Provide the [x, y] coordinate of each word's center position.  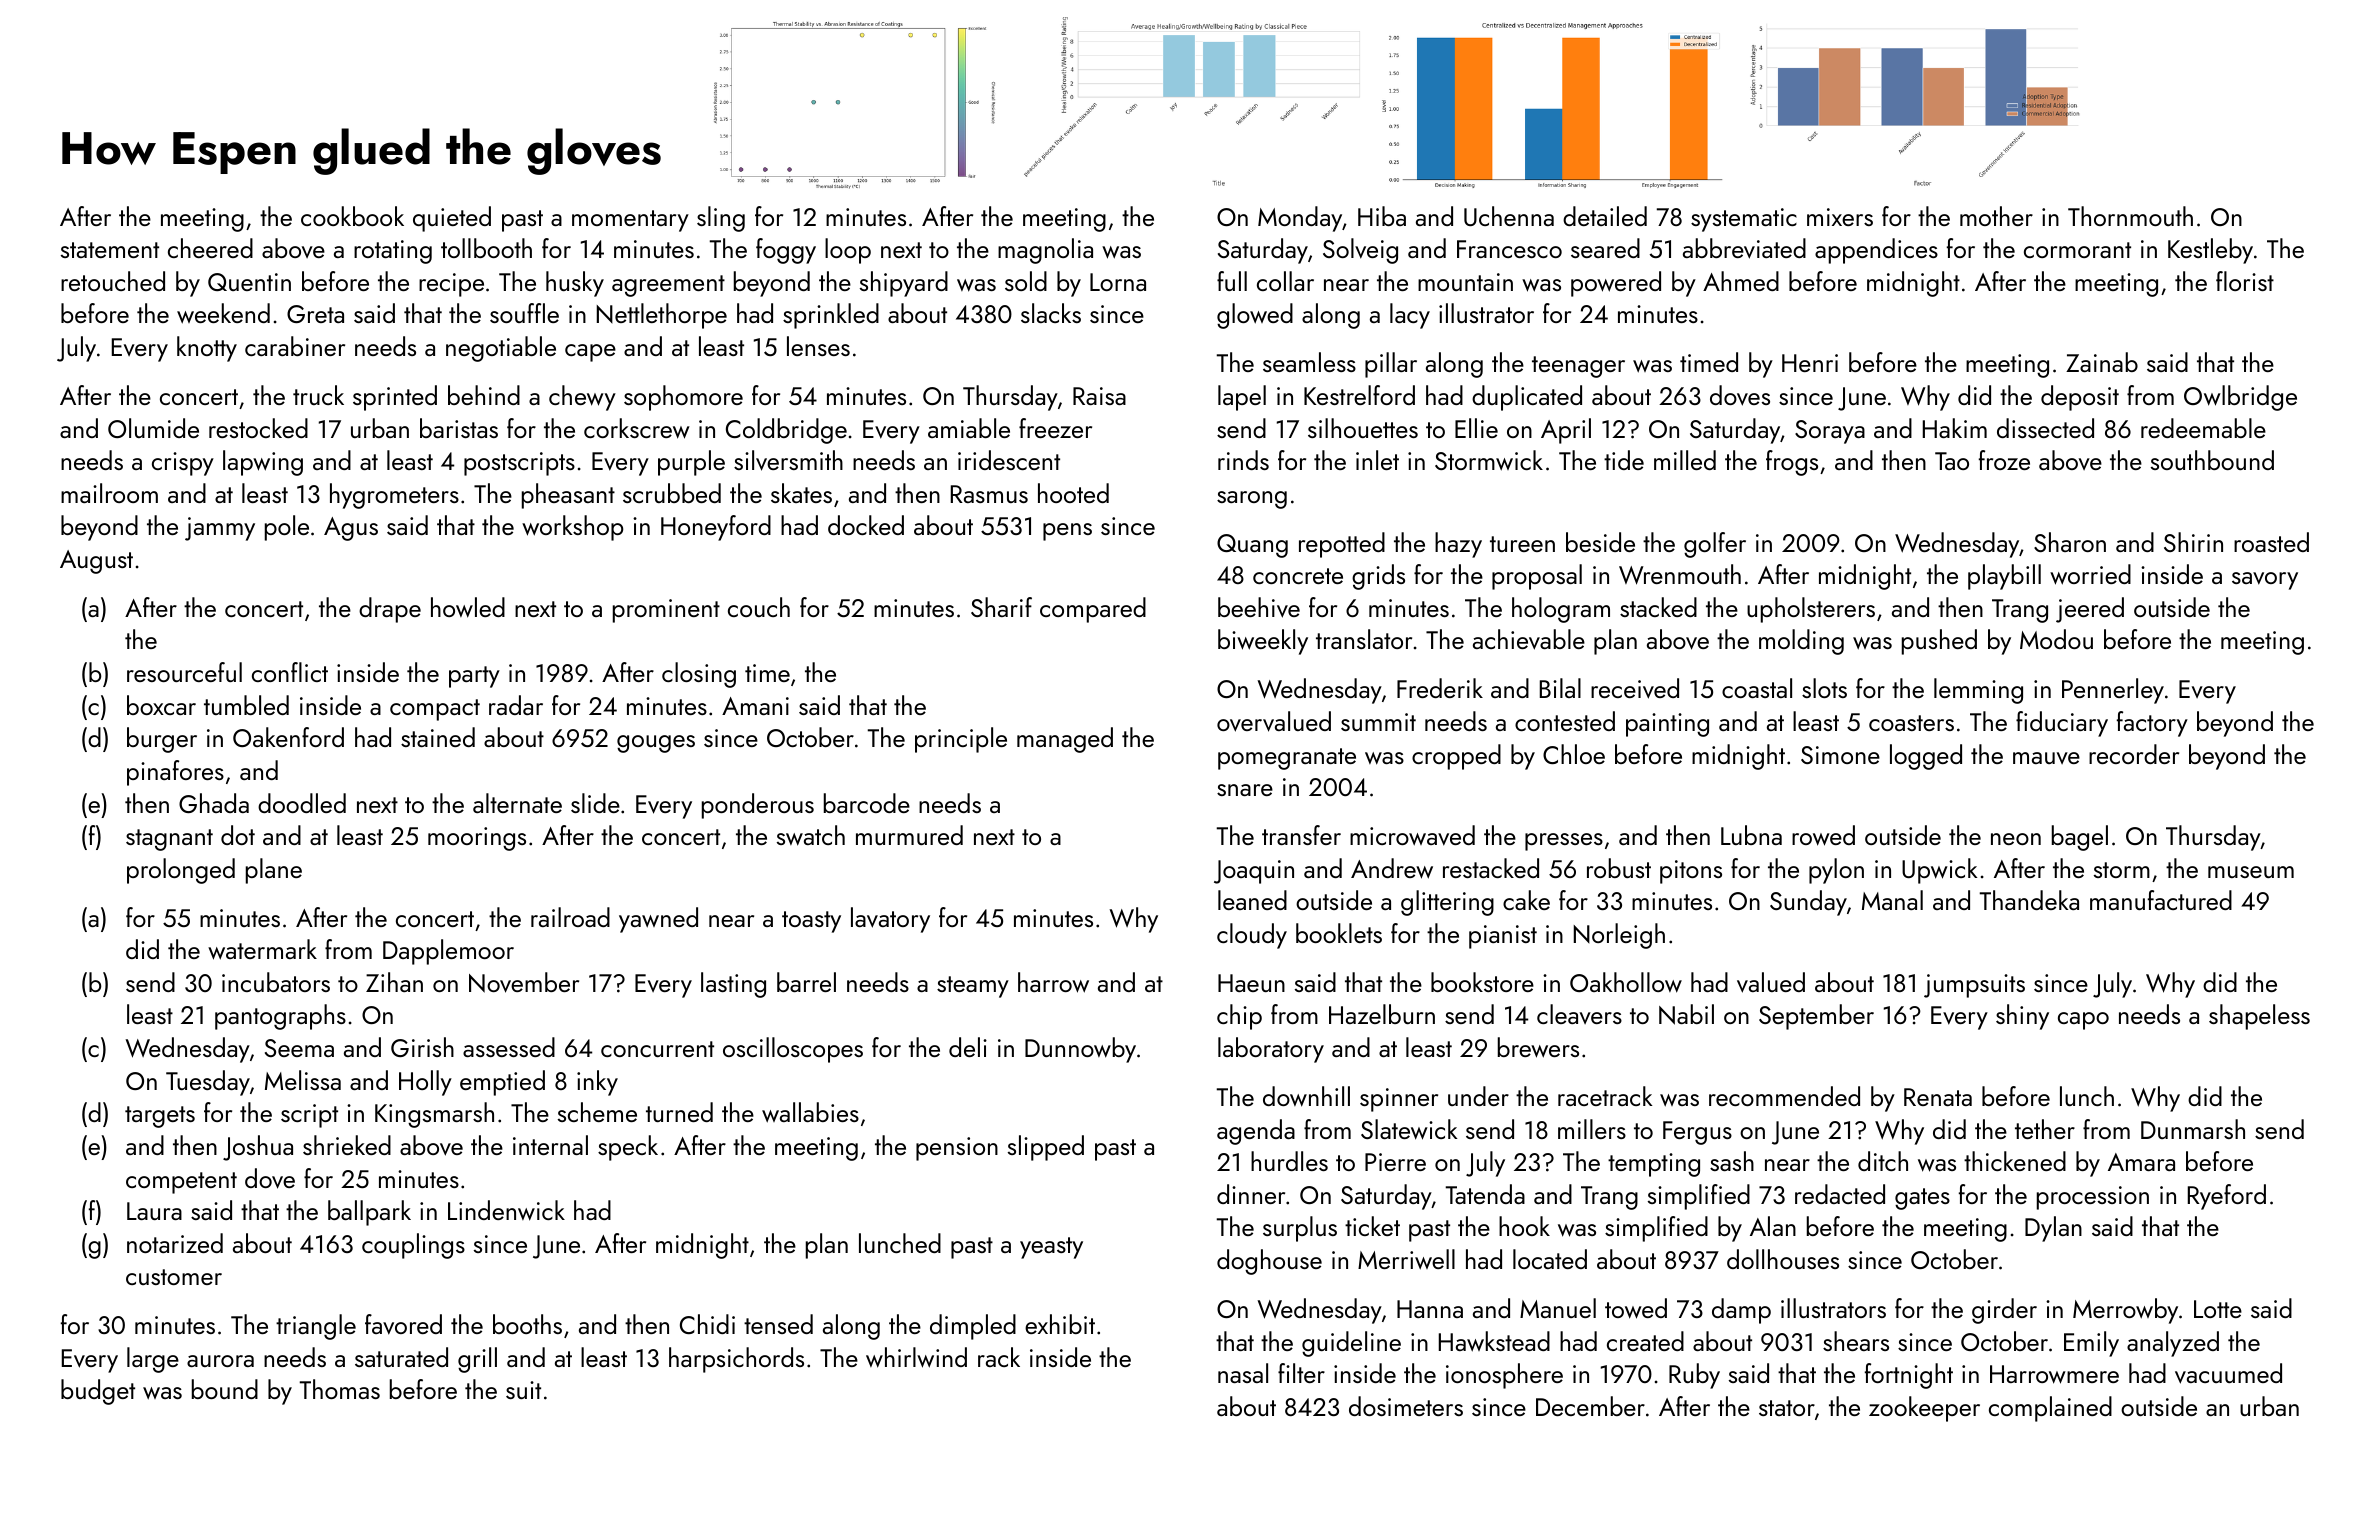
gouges [656, 744]
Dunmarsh [2193, 1129]
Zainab [2102, 362]
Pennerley [2113, 691]
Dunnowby [1080, 1050]
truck [318, 395]
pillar [1391, 365]
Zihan [394, 982]
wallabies [810, 1112]
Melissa [303, 1080]
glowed [1255, 316]
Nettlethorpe [662, 316]
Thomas [339, 1389]
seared [1605, 248]
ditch [1883, 1161]
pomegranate [1287, 759]
